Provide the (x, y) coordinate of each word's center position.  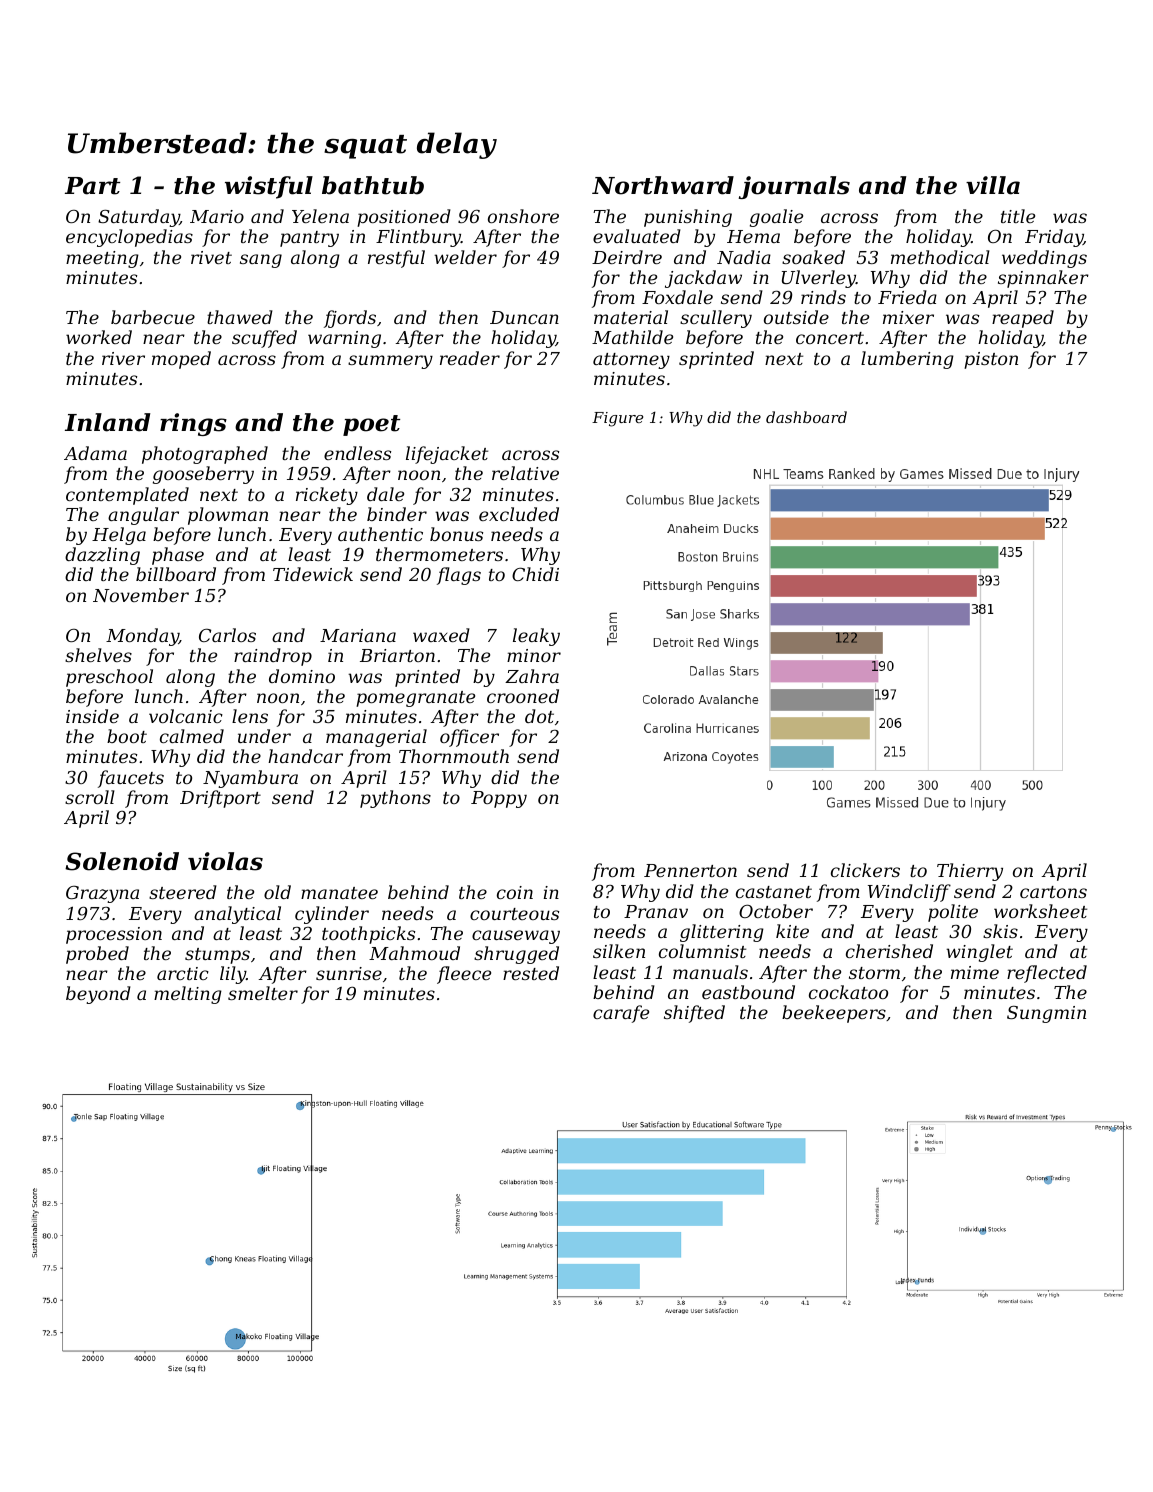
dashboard (806, 417)
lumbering (907, 360)
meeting (102, 259)
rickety (327, 496)
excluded (519, 514)
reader (470, 358)
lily (233, 975)
